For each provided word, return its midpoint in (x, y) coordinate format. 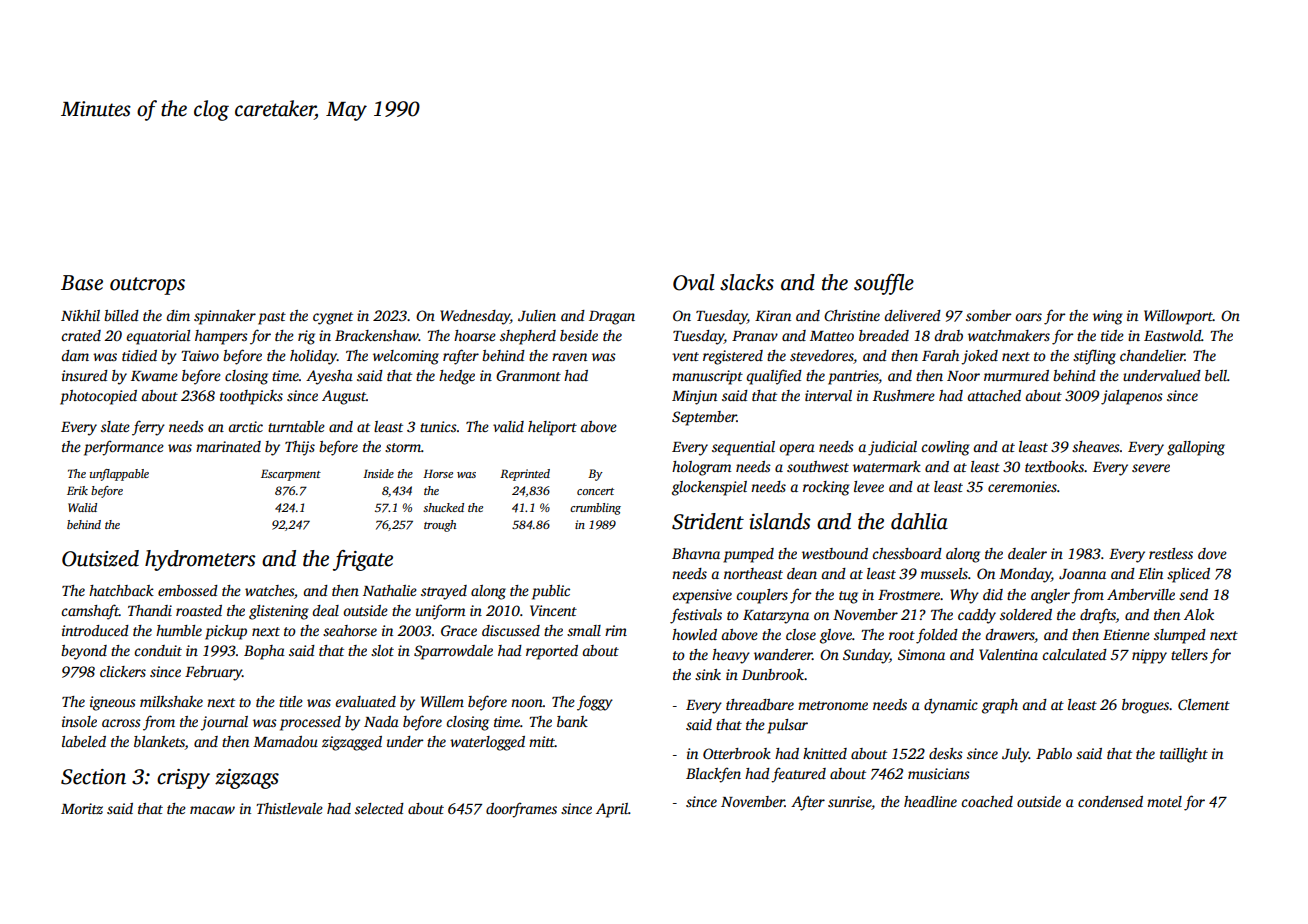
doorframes (521, 810)
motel (1164, 801)
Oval (694, 282)
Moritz (82, 808)
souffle (884, 284)
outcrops (147, 286)
